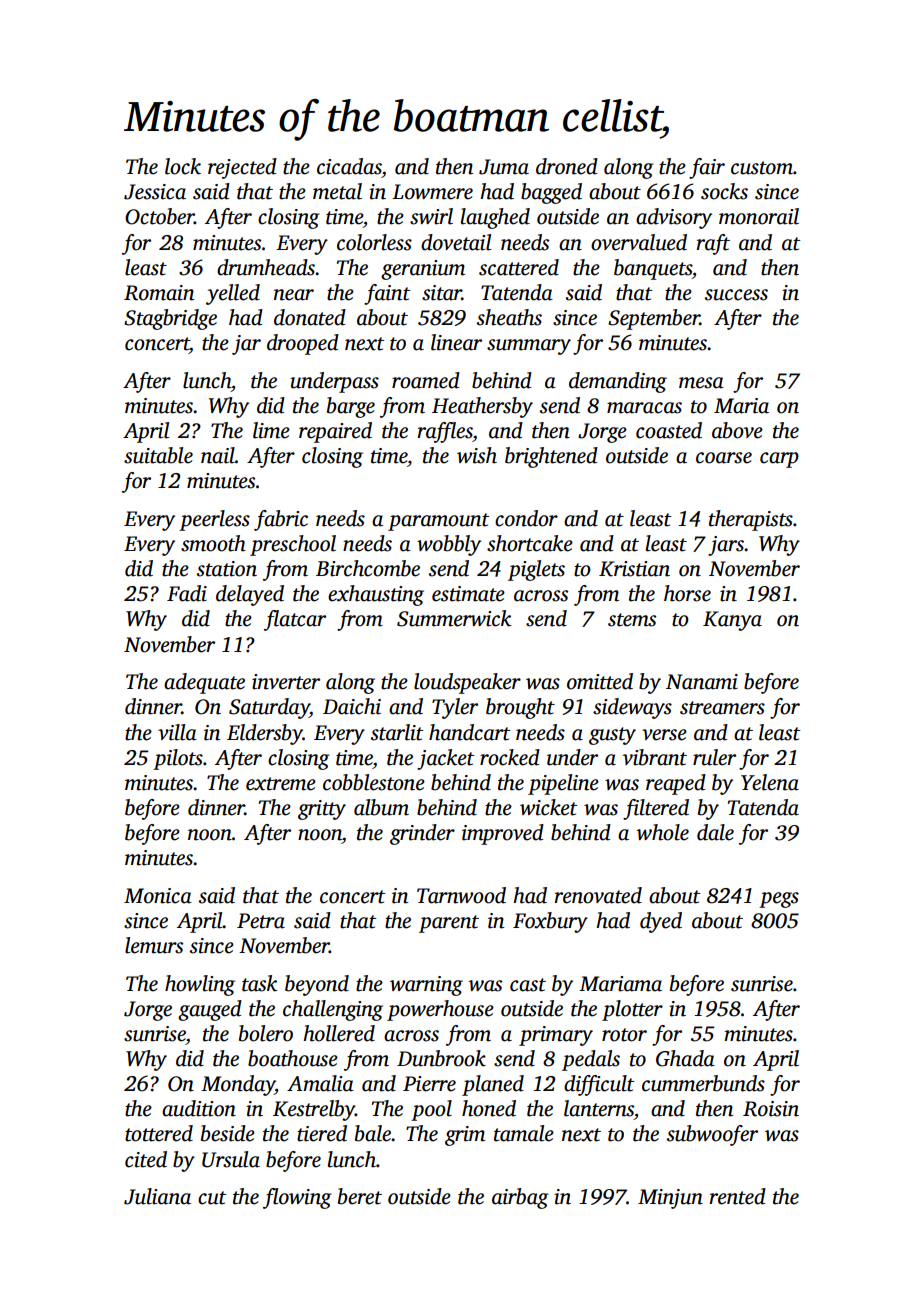 This screenshot has height=1311, width=924. What do you see at coordinates (715, 832) in the screenshot?
I see `dale` at bounding box center [715, 832].
